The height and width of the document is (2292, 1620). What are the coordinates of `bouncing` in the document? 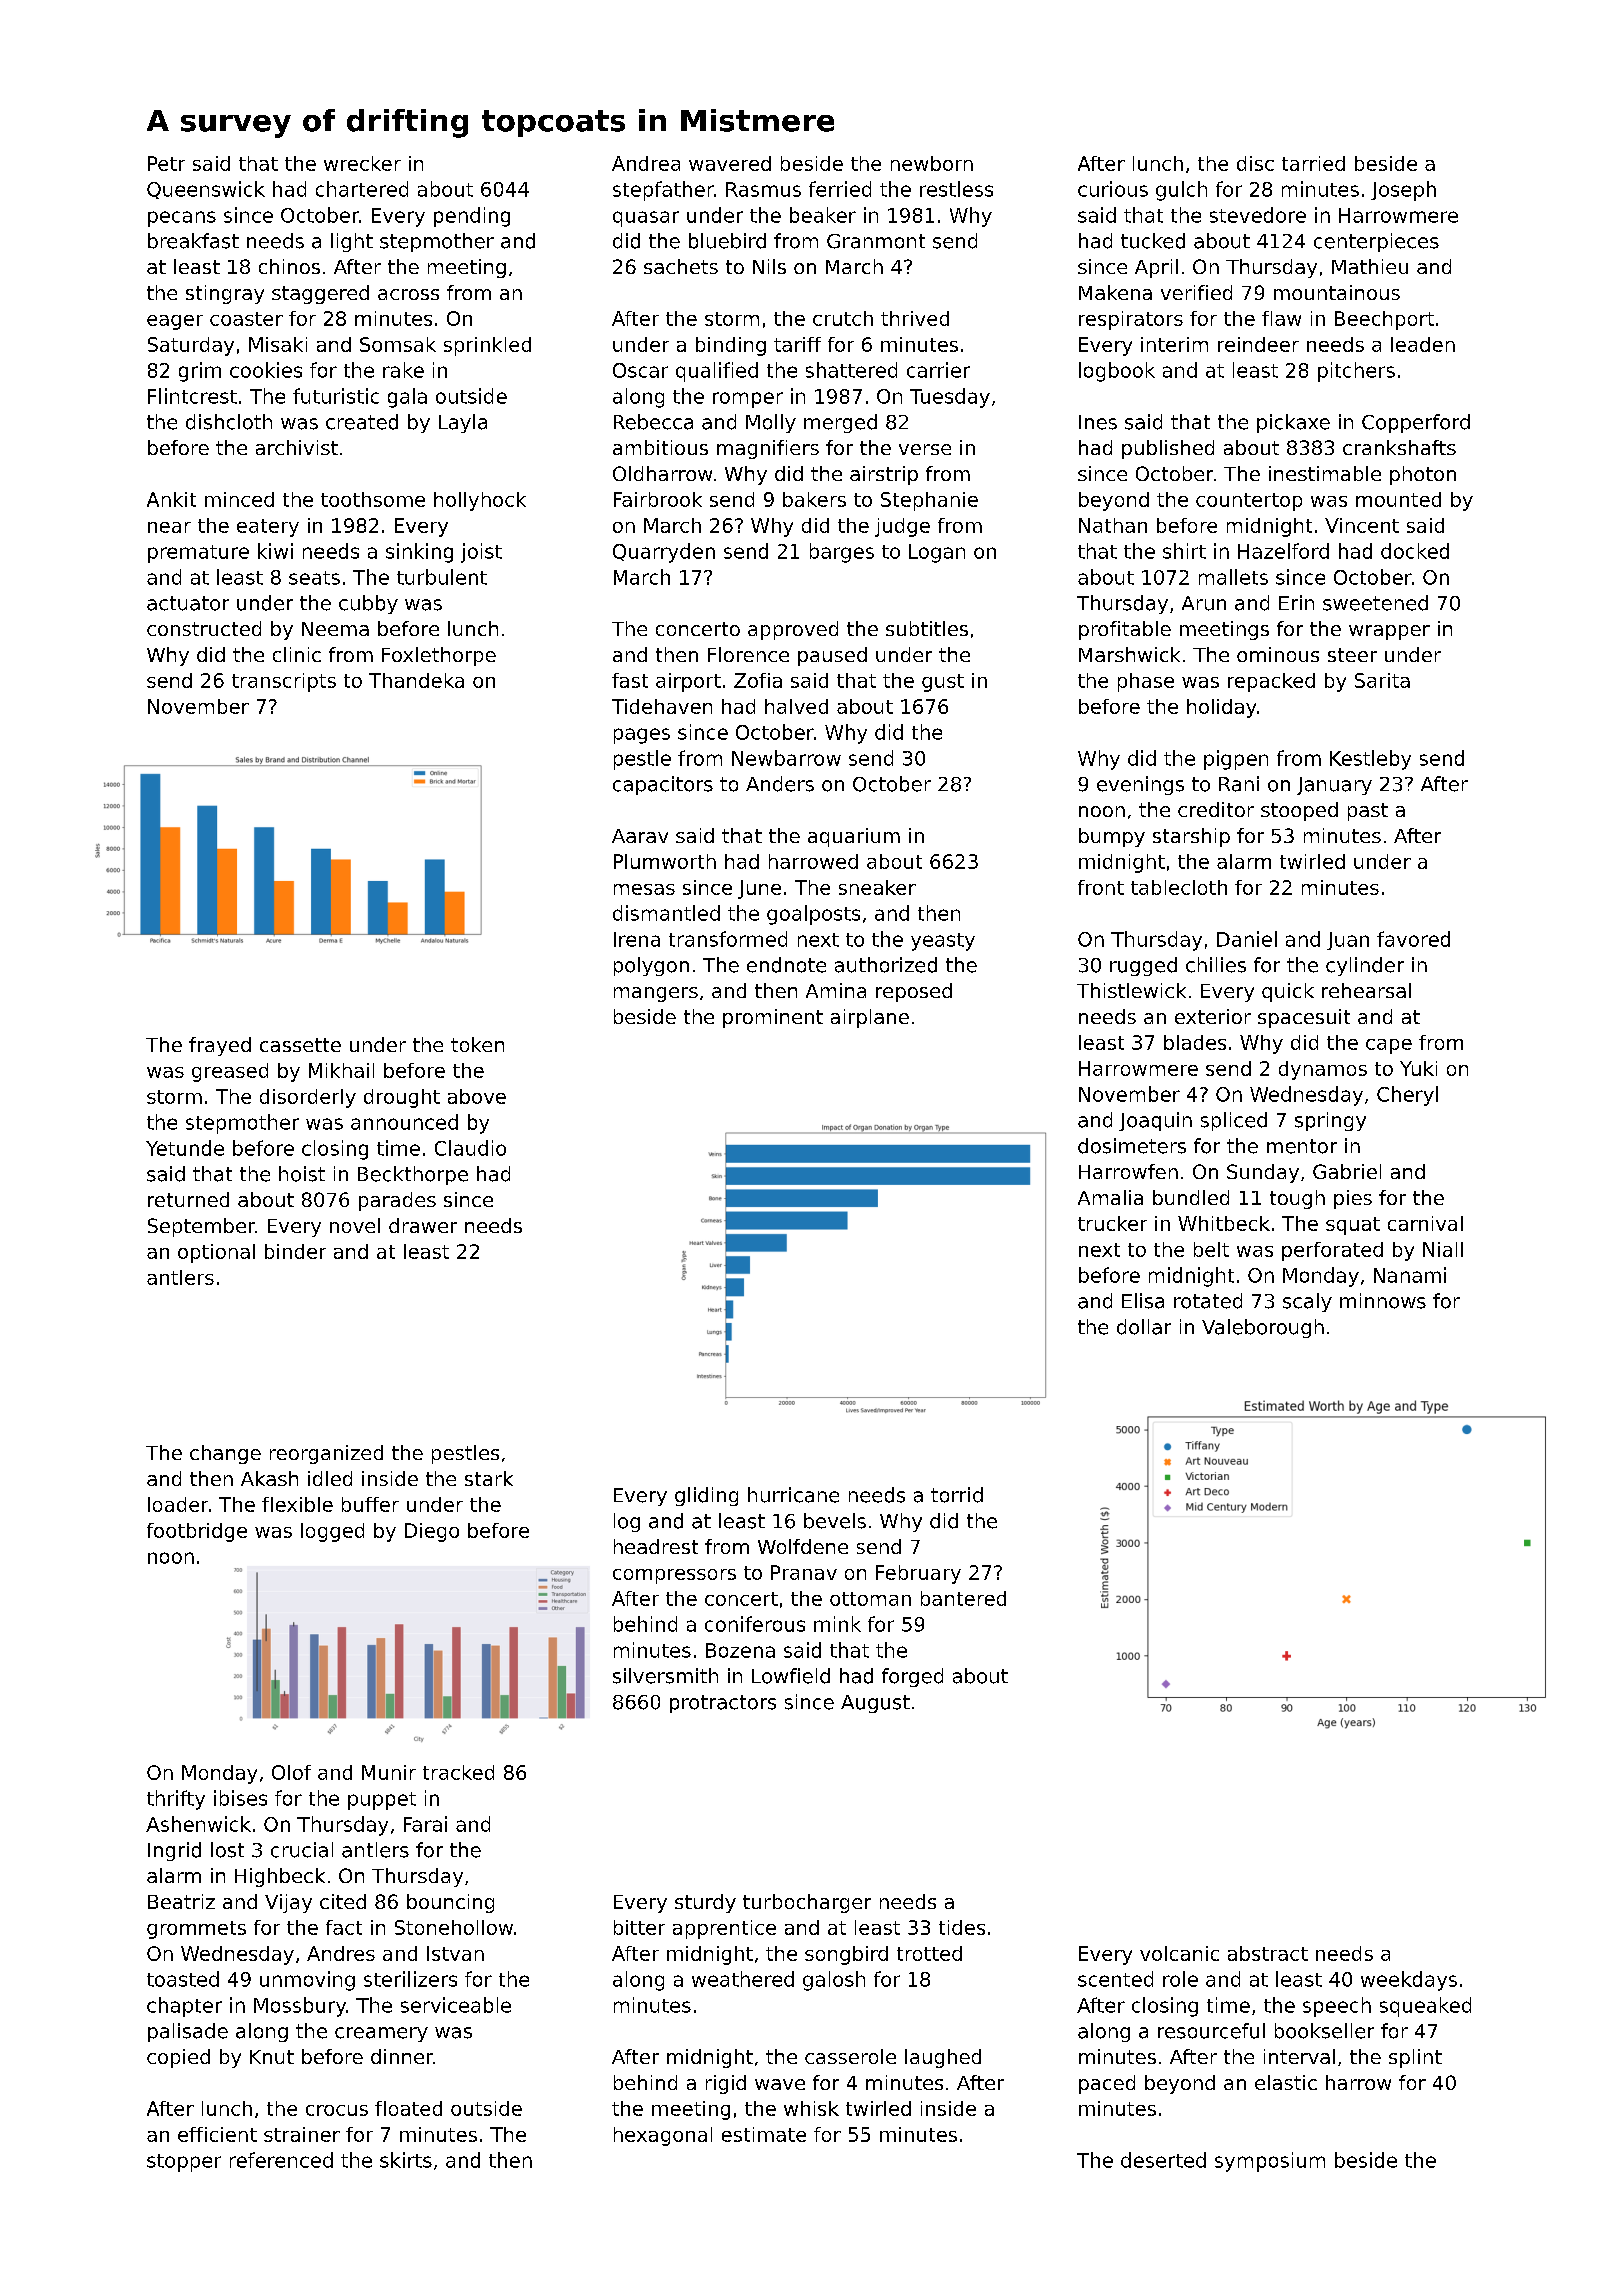 It's located at (450, 1903).
